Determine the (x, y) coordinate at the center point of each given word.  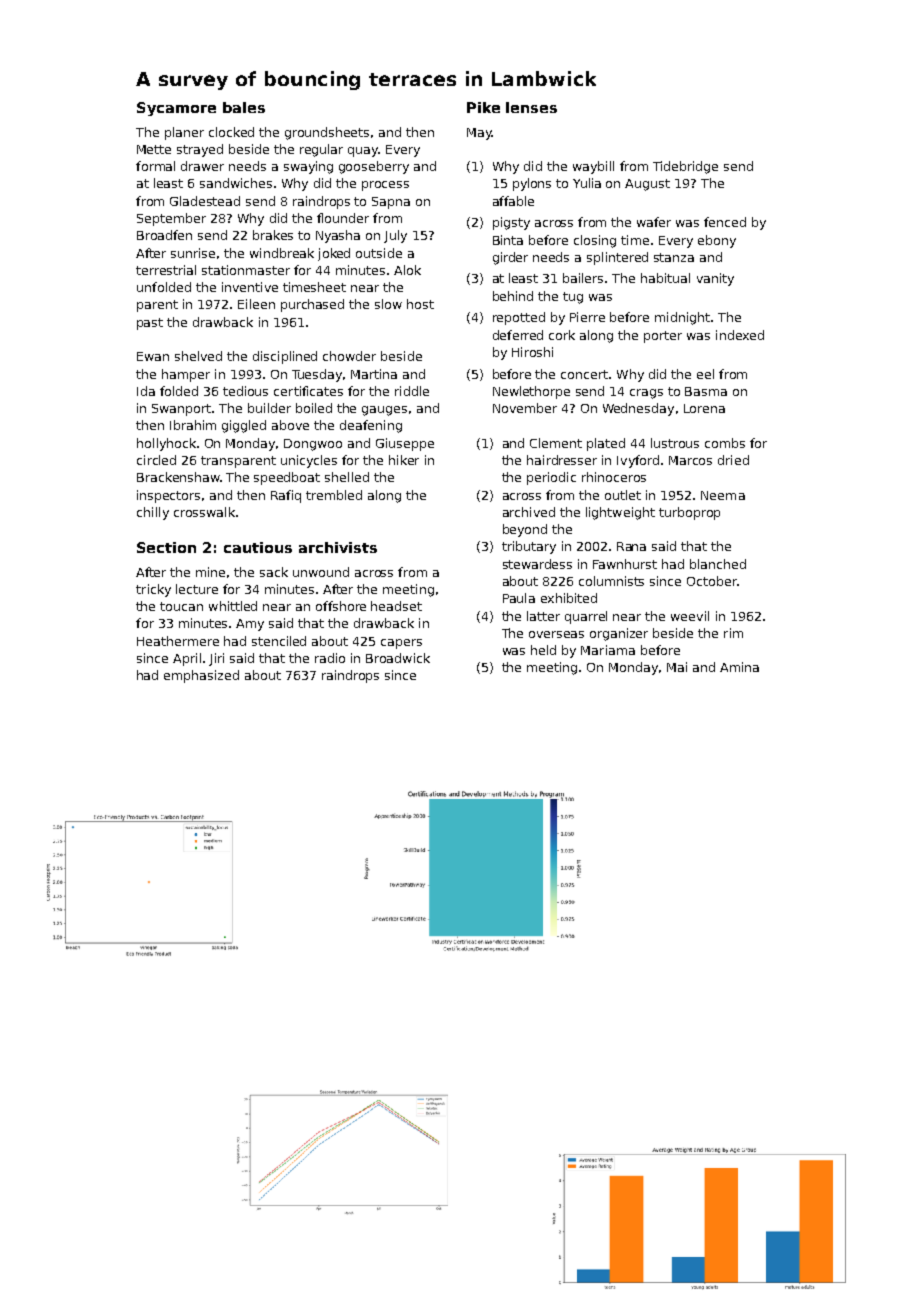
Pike (483, 107)
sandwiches (236, 183)
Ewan (153, 356)
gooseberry (374, 167)
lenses (531, 107)
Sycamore (176, 109)
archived (529, 512)
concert (584, 374)
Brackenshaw (178, 477)
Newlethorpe (531, 392)
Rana (631, 546)
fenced (725, 222)
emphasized (201, 676)
